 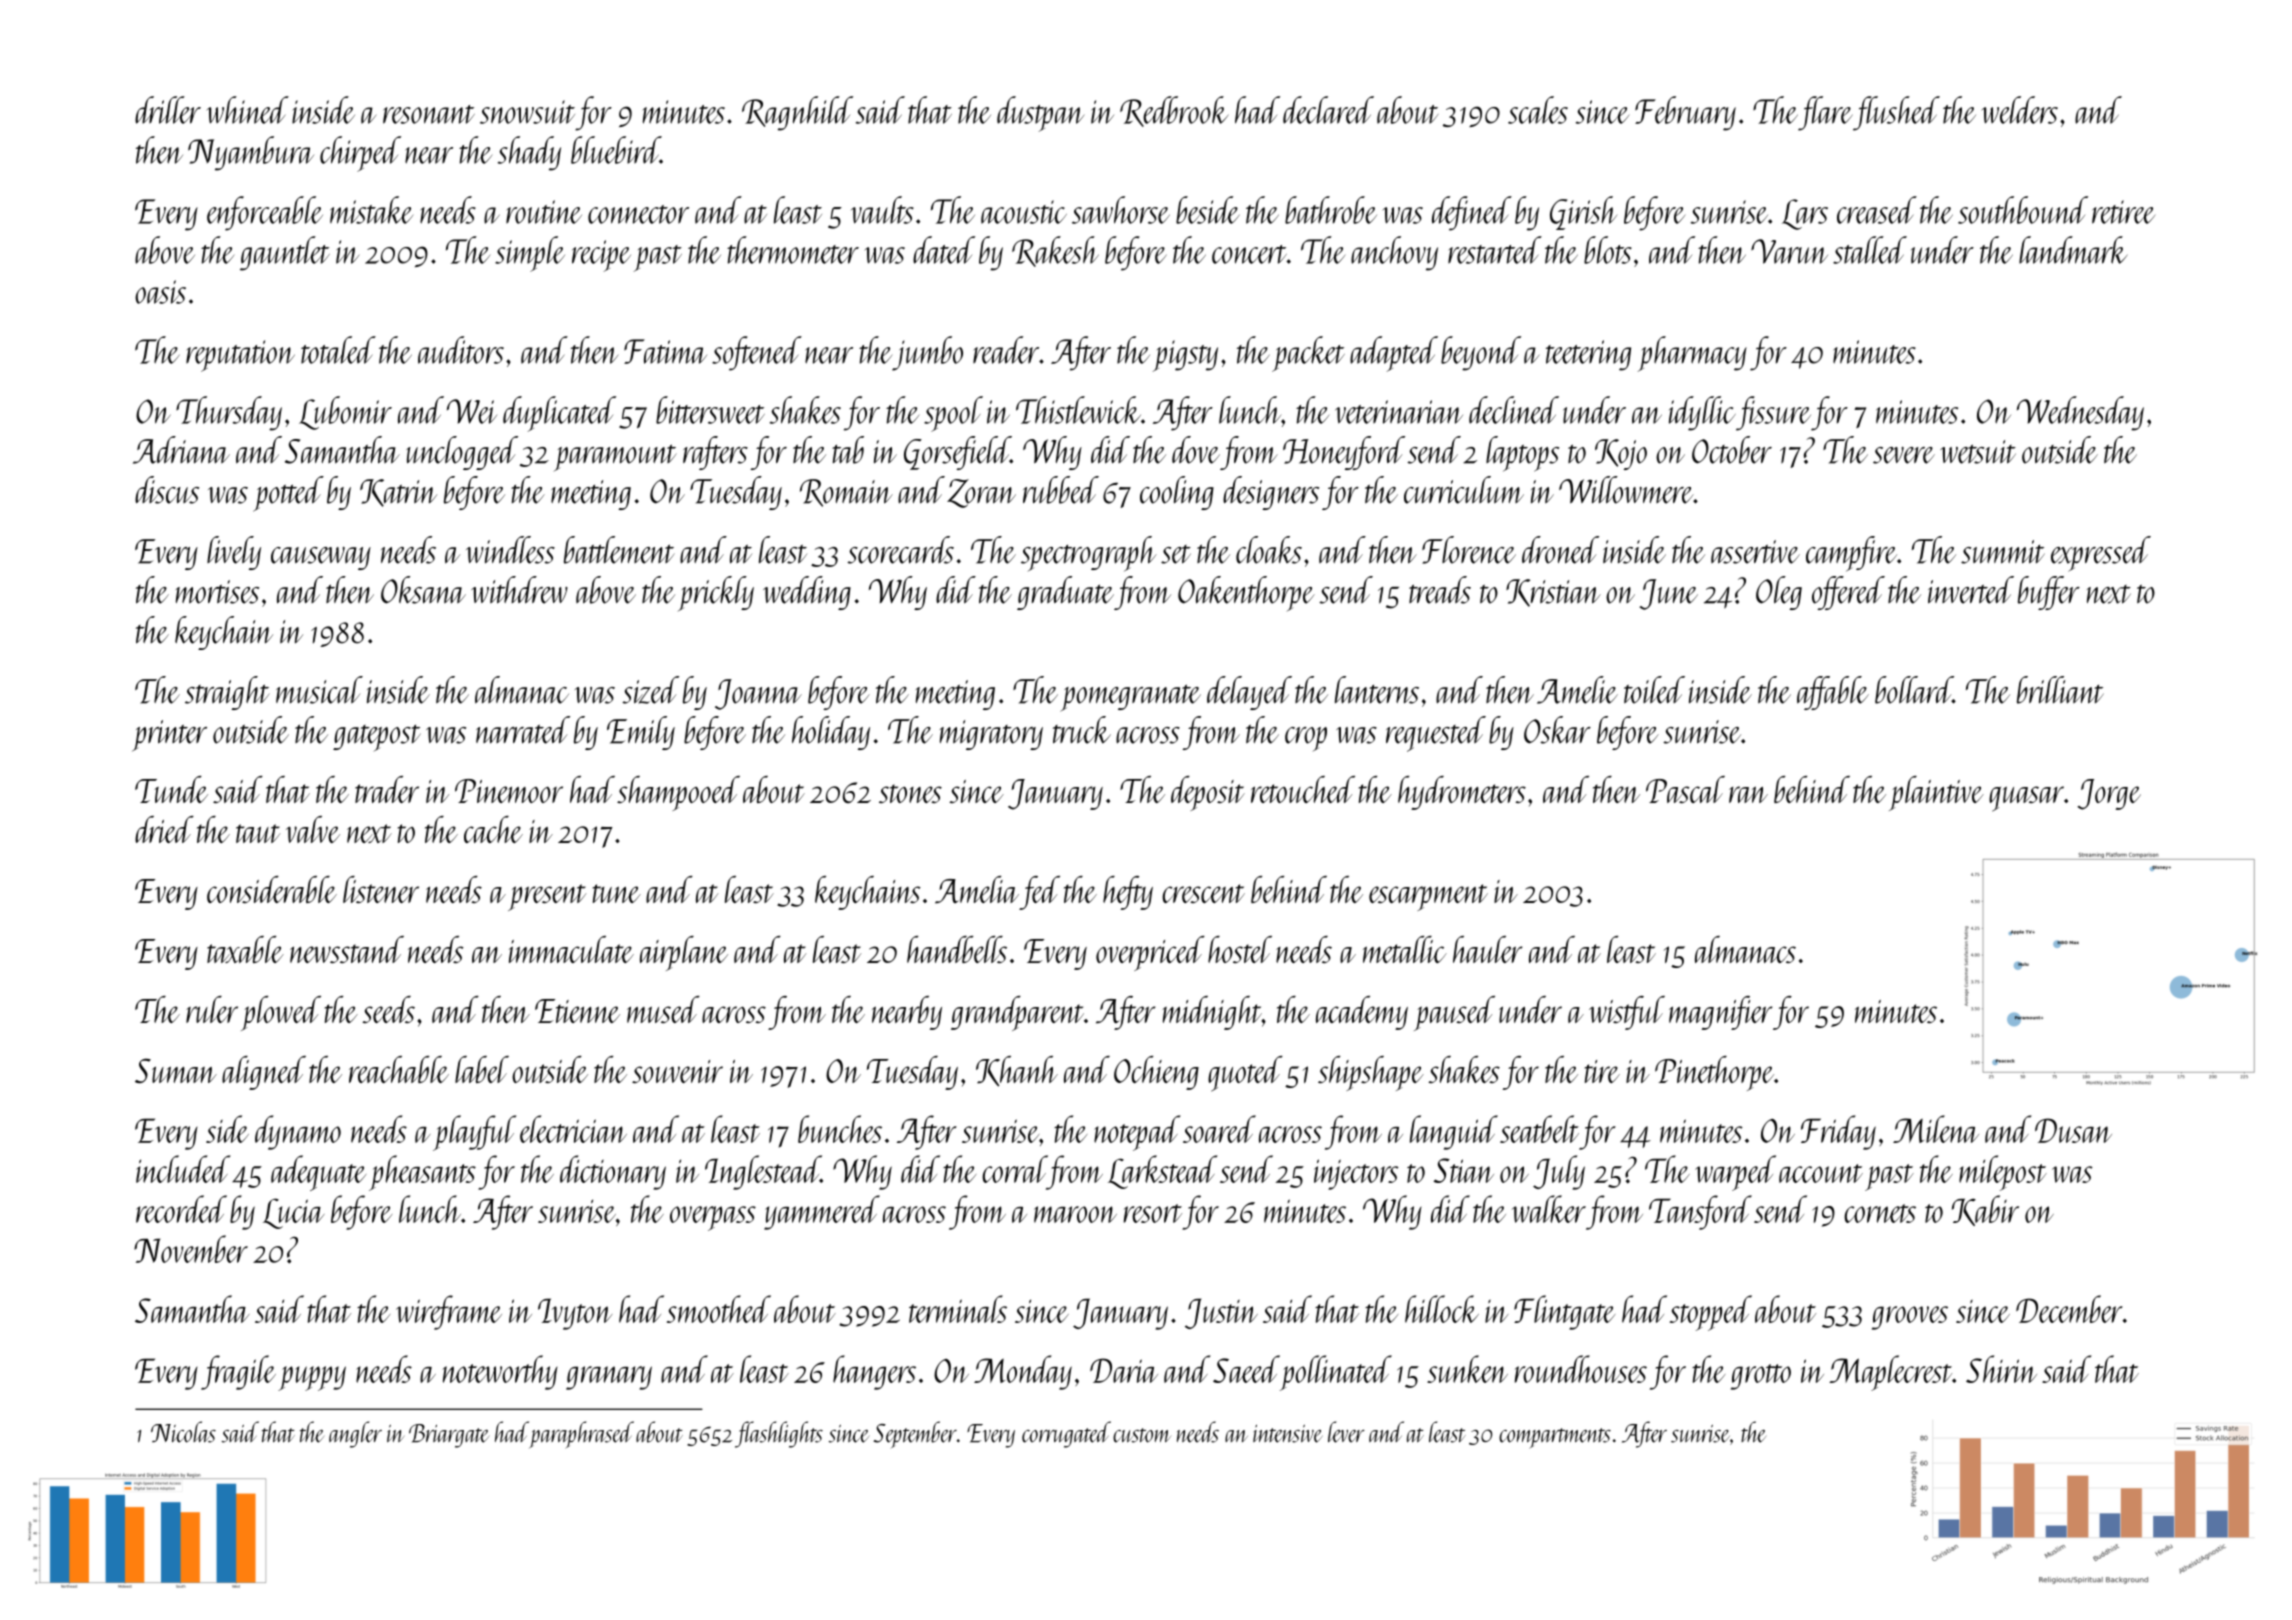 I want to click on fed, so click(x=1039, y=893).
